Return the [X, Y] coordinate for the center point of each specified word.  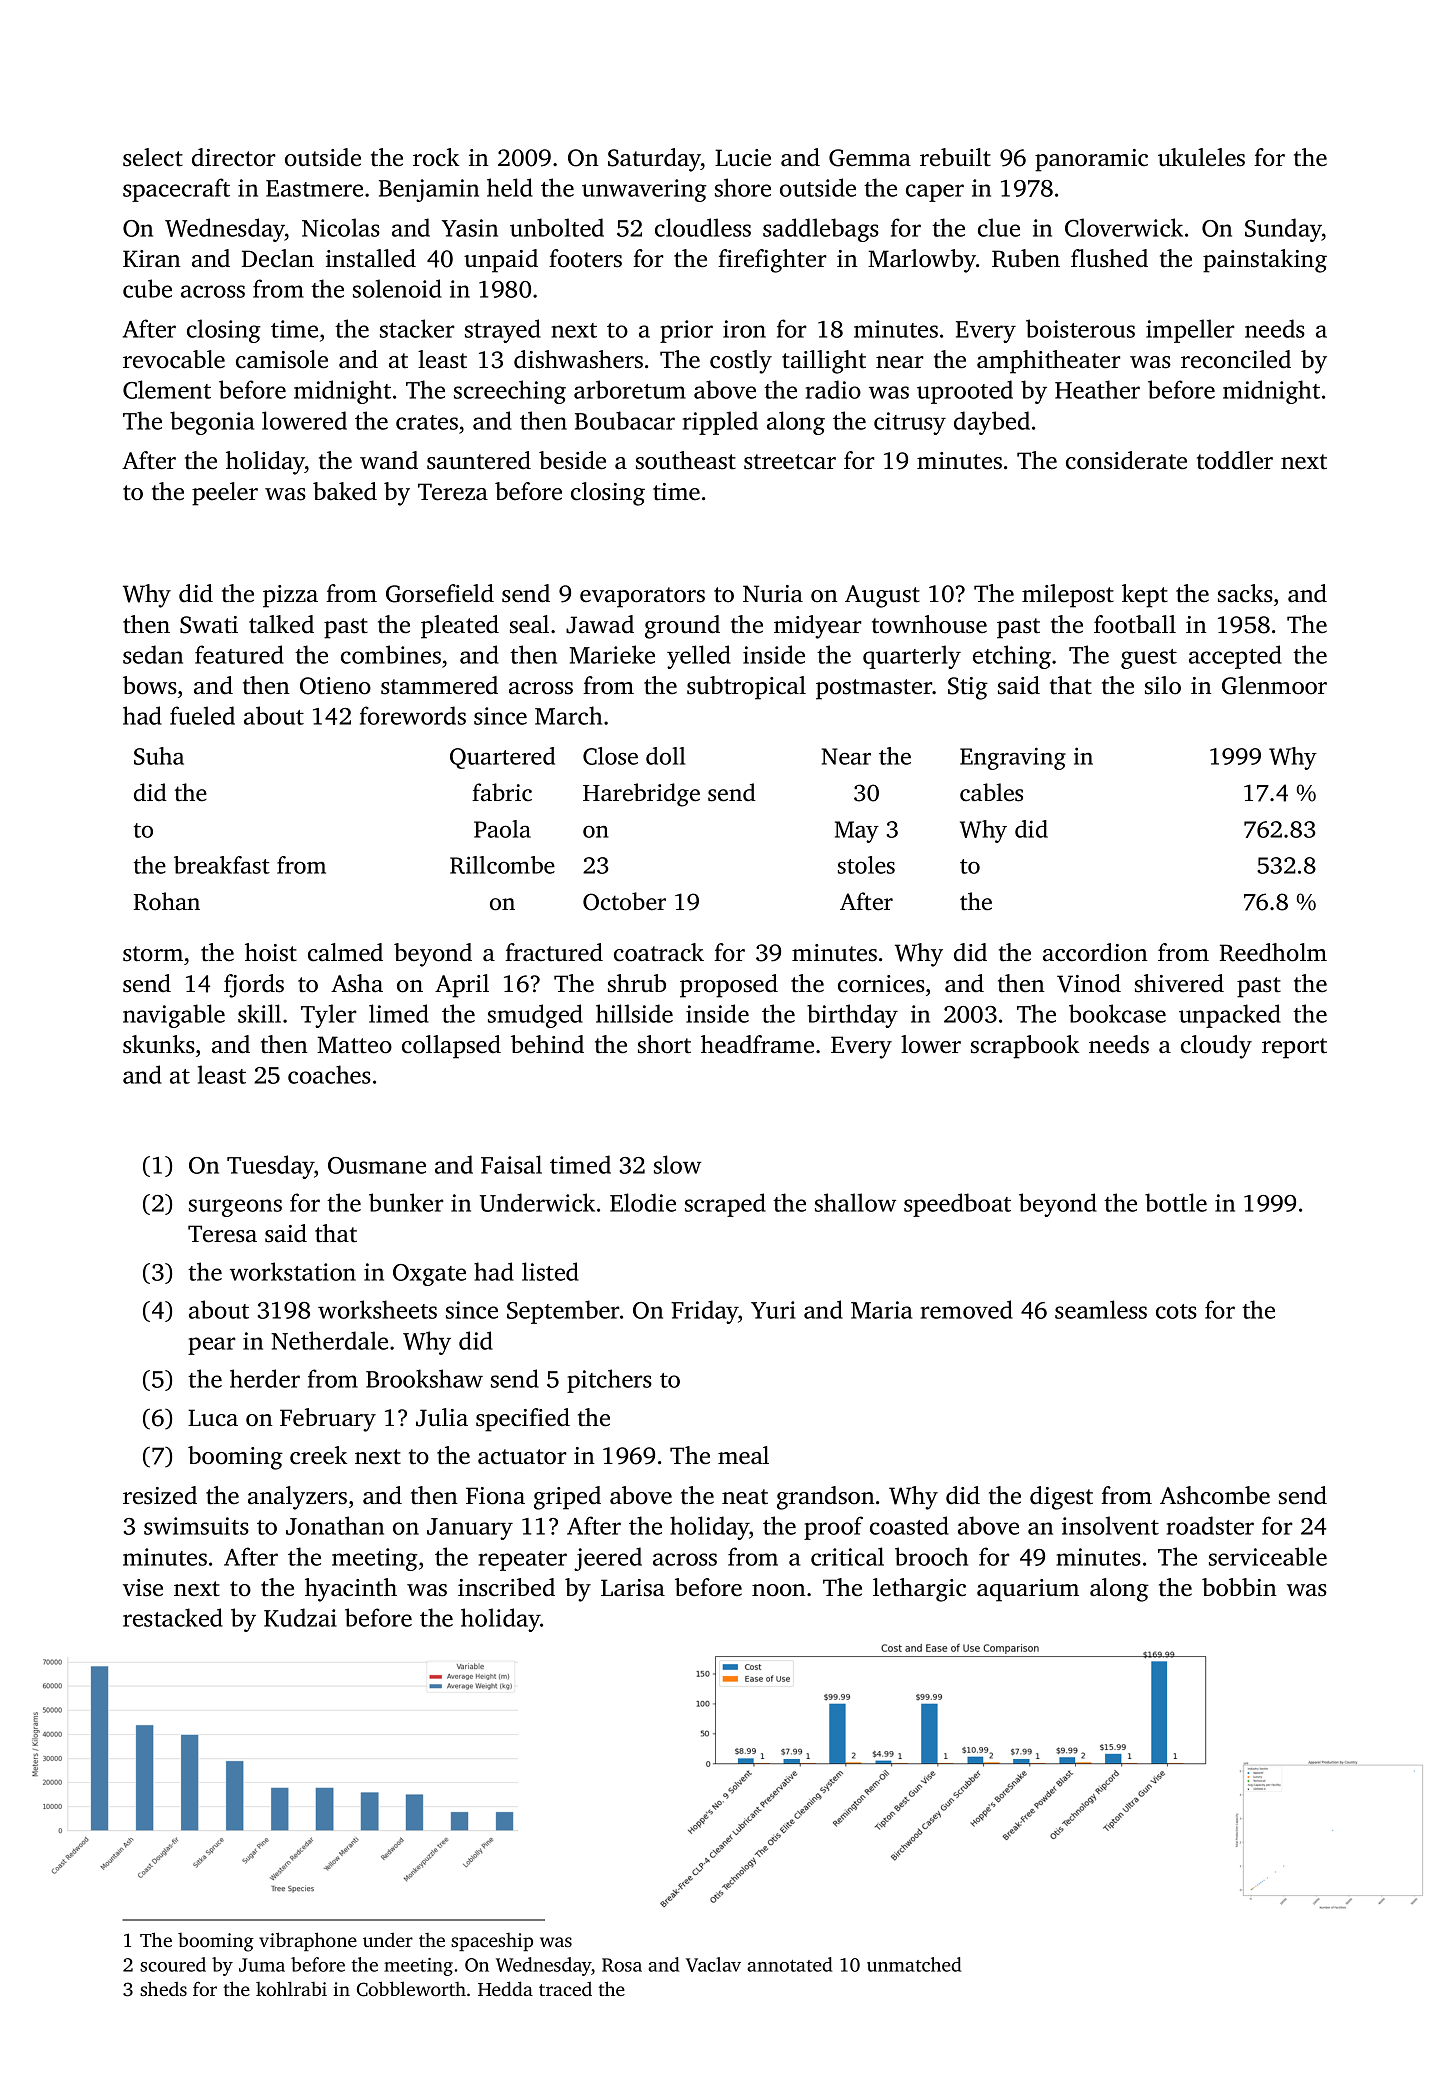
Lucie [743, 158]
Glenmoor [1274, 685]
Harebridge [641, 795]
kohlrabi [291, 1988]
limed [399, 1013]
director [234, 157]
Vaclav [713, 1964]
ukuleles [1201, 157]
